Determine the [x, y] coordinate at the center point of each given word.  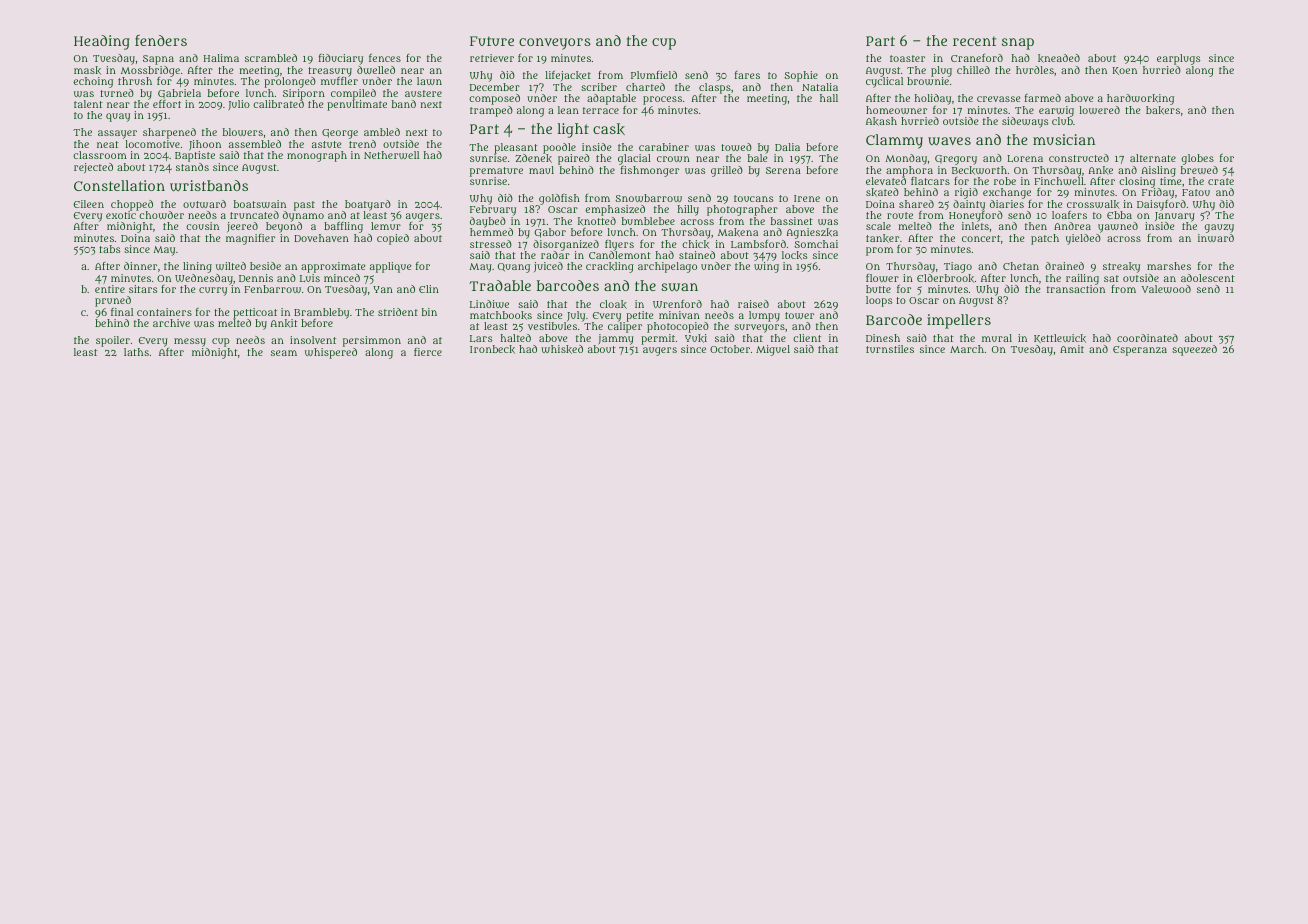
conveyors [555, 44]
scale [878, 226]
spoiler [113, 341]
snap [1018, 44]
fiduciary [341, 59]
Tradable [500, 285]
